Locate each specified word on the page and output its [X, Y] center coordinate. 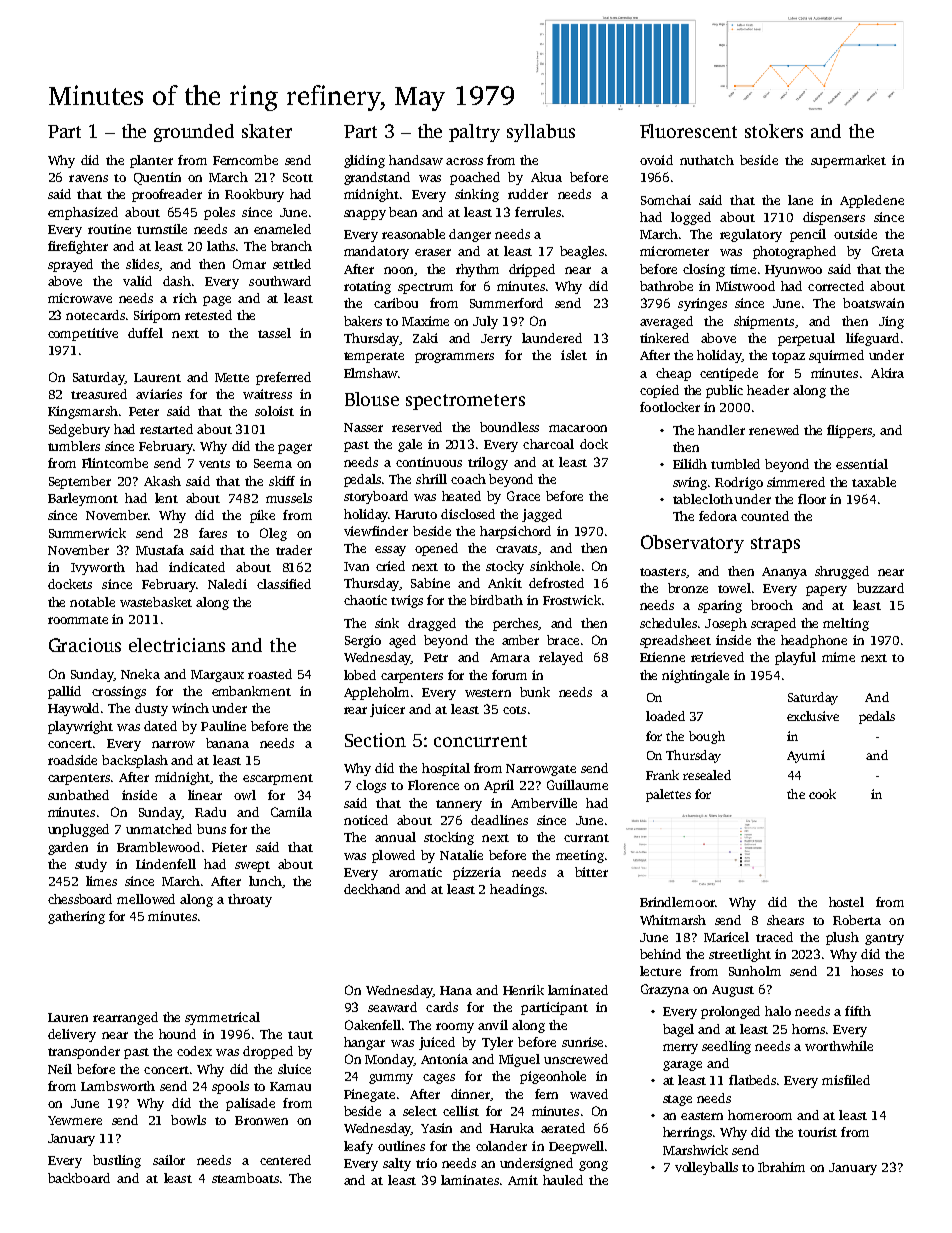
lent [166, 498]
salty [397, 1164]
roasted [270, 674]
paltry [474, 133]
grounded [194, 133]
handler [721, 430]
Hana [456, 990]
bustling [117, 1161]
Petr [436, 657]
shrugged [842, 572]
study [91, 865]
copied [659, 391]
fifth [858, 1011]
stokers [774, 131]
